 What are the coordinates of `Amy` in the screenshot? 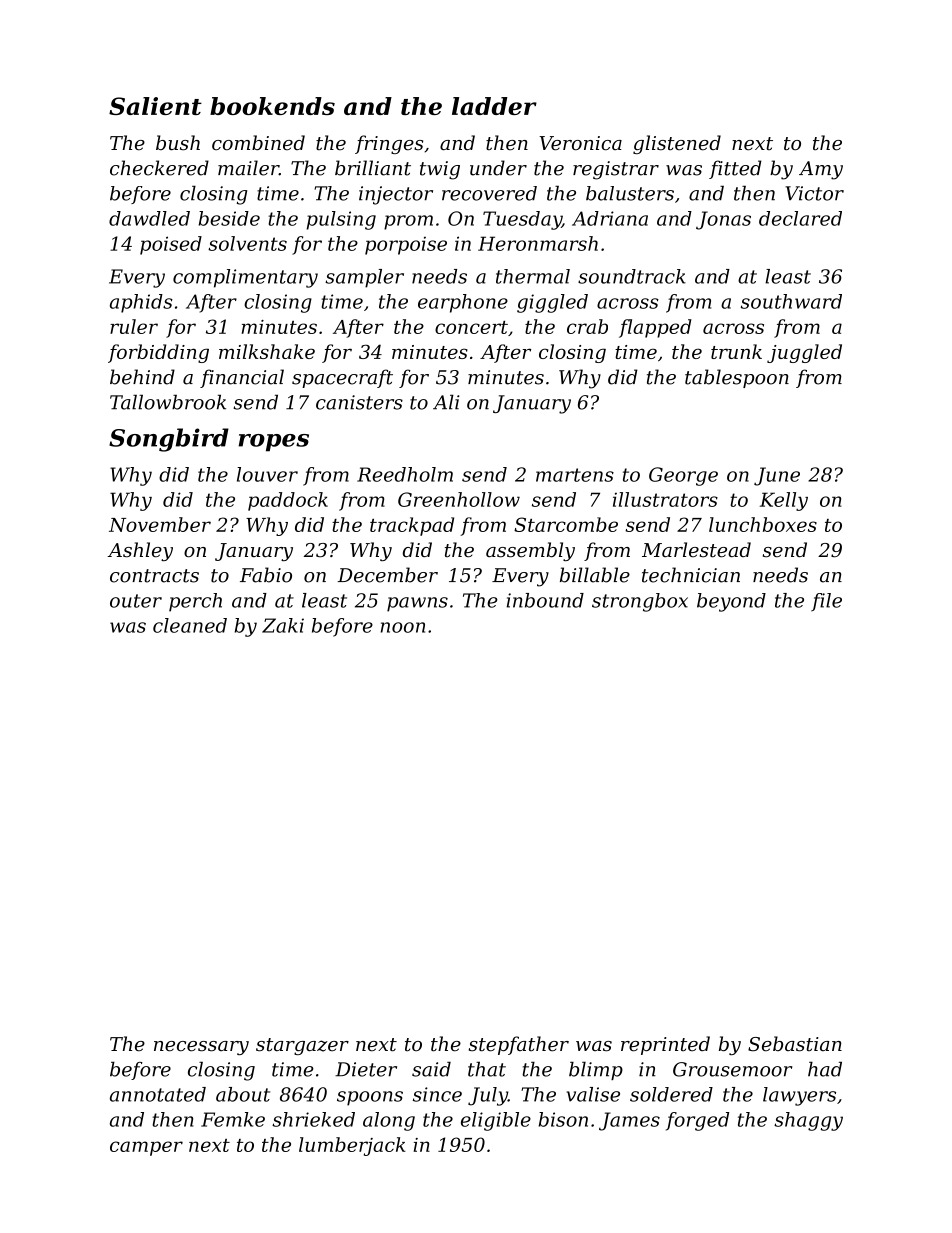 It's located at (821, 170).
